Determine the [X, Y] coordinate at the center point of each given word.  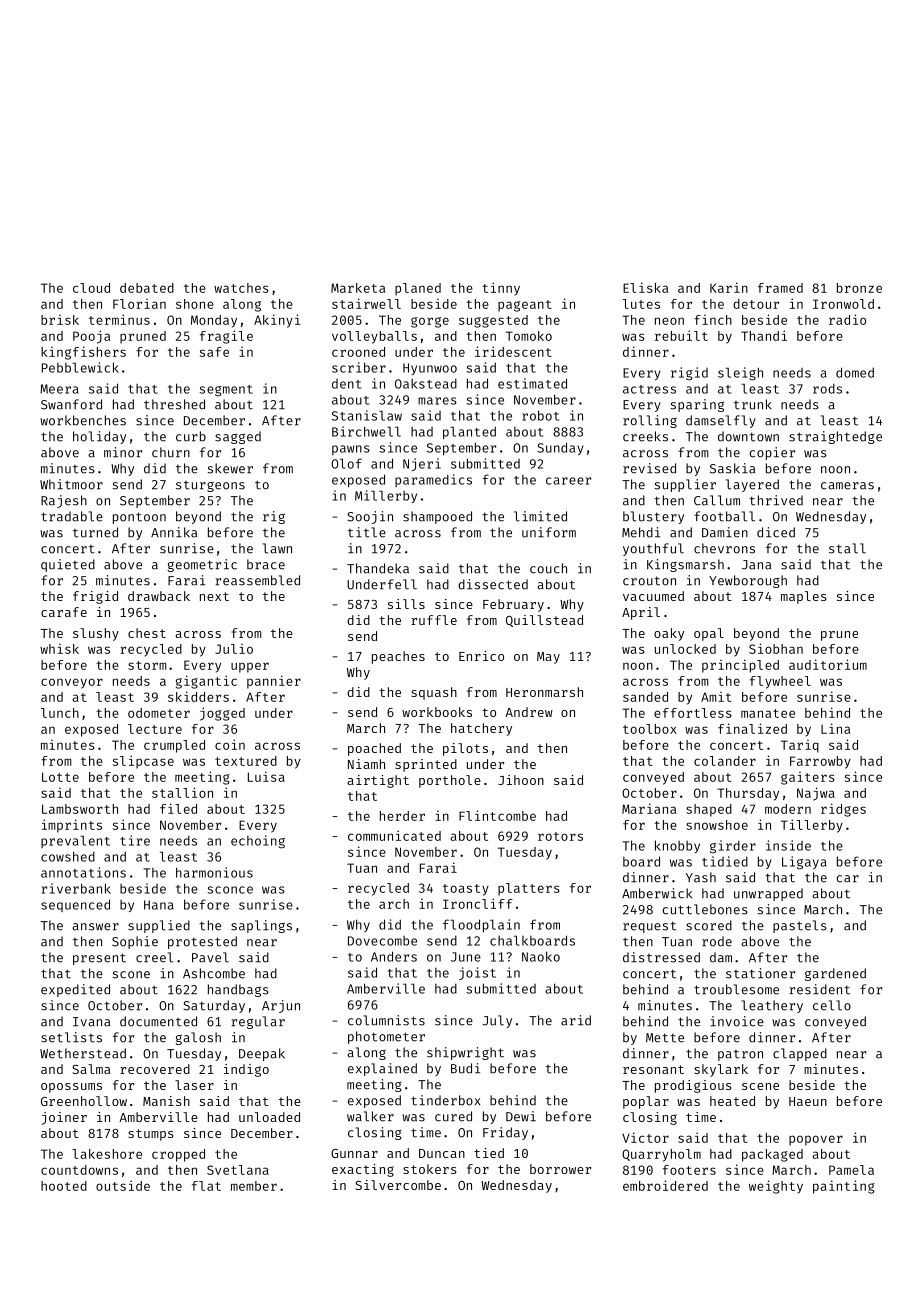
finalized [752, 728]
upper [250, 667]
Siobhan [776, 648]
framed [780, 288]
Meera [59, 389]
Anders [394, 956]
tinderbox [445, 1100]
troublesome [736, 989]
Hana [159, 905]
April [641, 613]
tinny [501, 289]
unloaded [269, 1117]
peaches [398, 657]
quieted [68, 565]
